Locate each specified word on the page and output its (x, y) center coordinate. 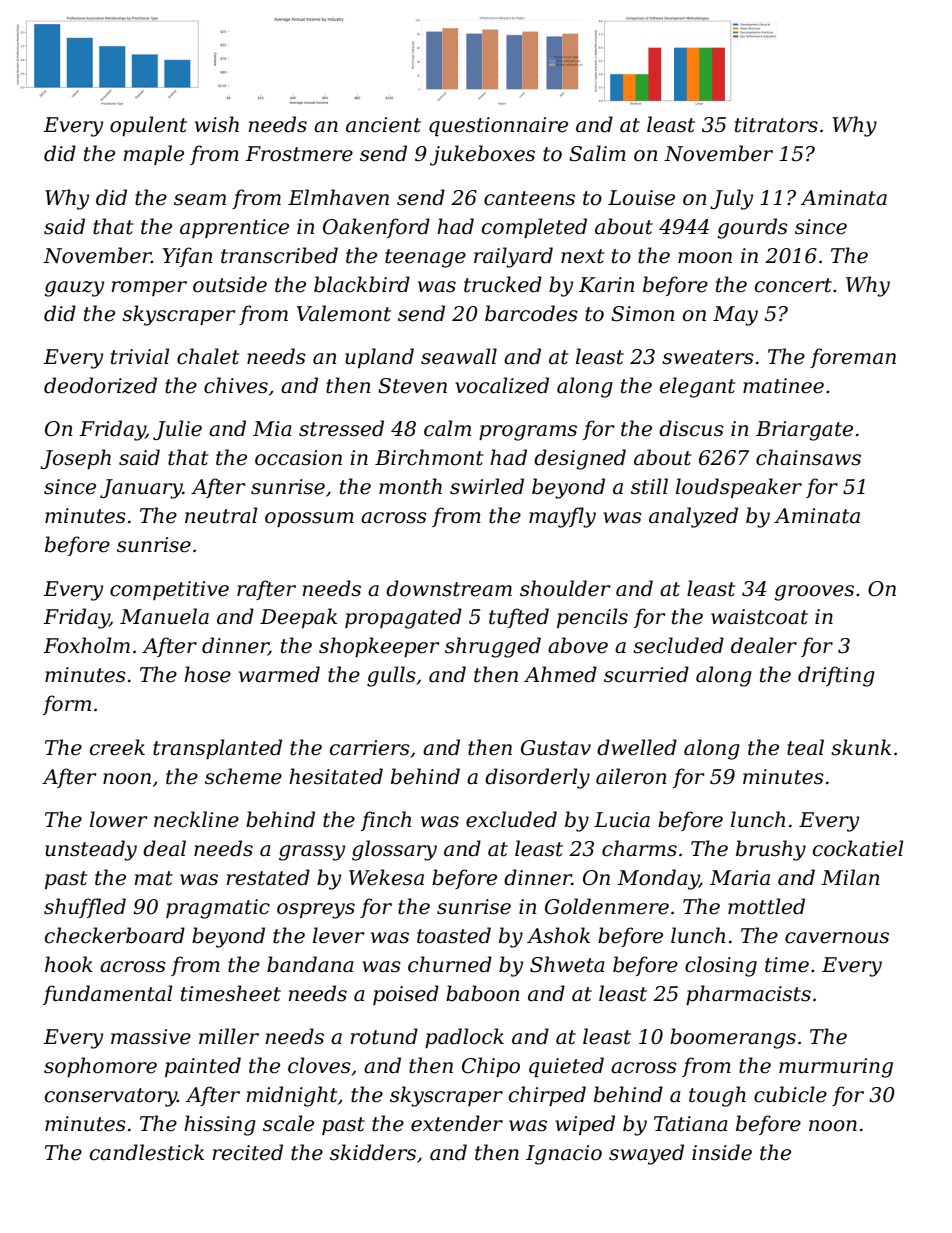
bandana (310, 964)
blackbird (362, 284)
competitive (169, 590)
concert (793, 285)
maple (154, 155)
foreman (853, 358)
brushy (771, 850)
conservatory (111, 1097)
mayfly (562, 517)
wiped (585, 1125)
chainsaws (808, 457)
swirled (487, 486)
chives (236, 385)
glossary (394, 850)
